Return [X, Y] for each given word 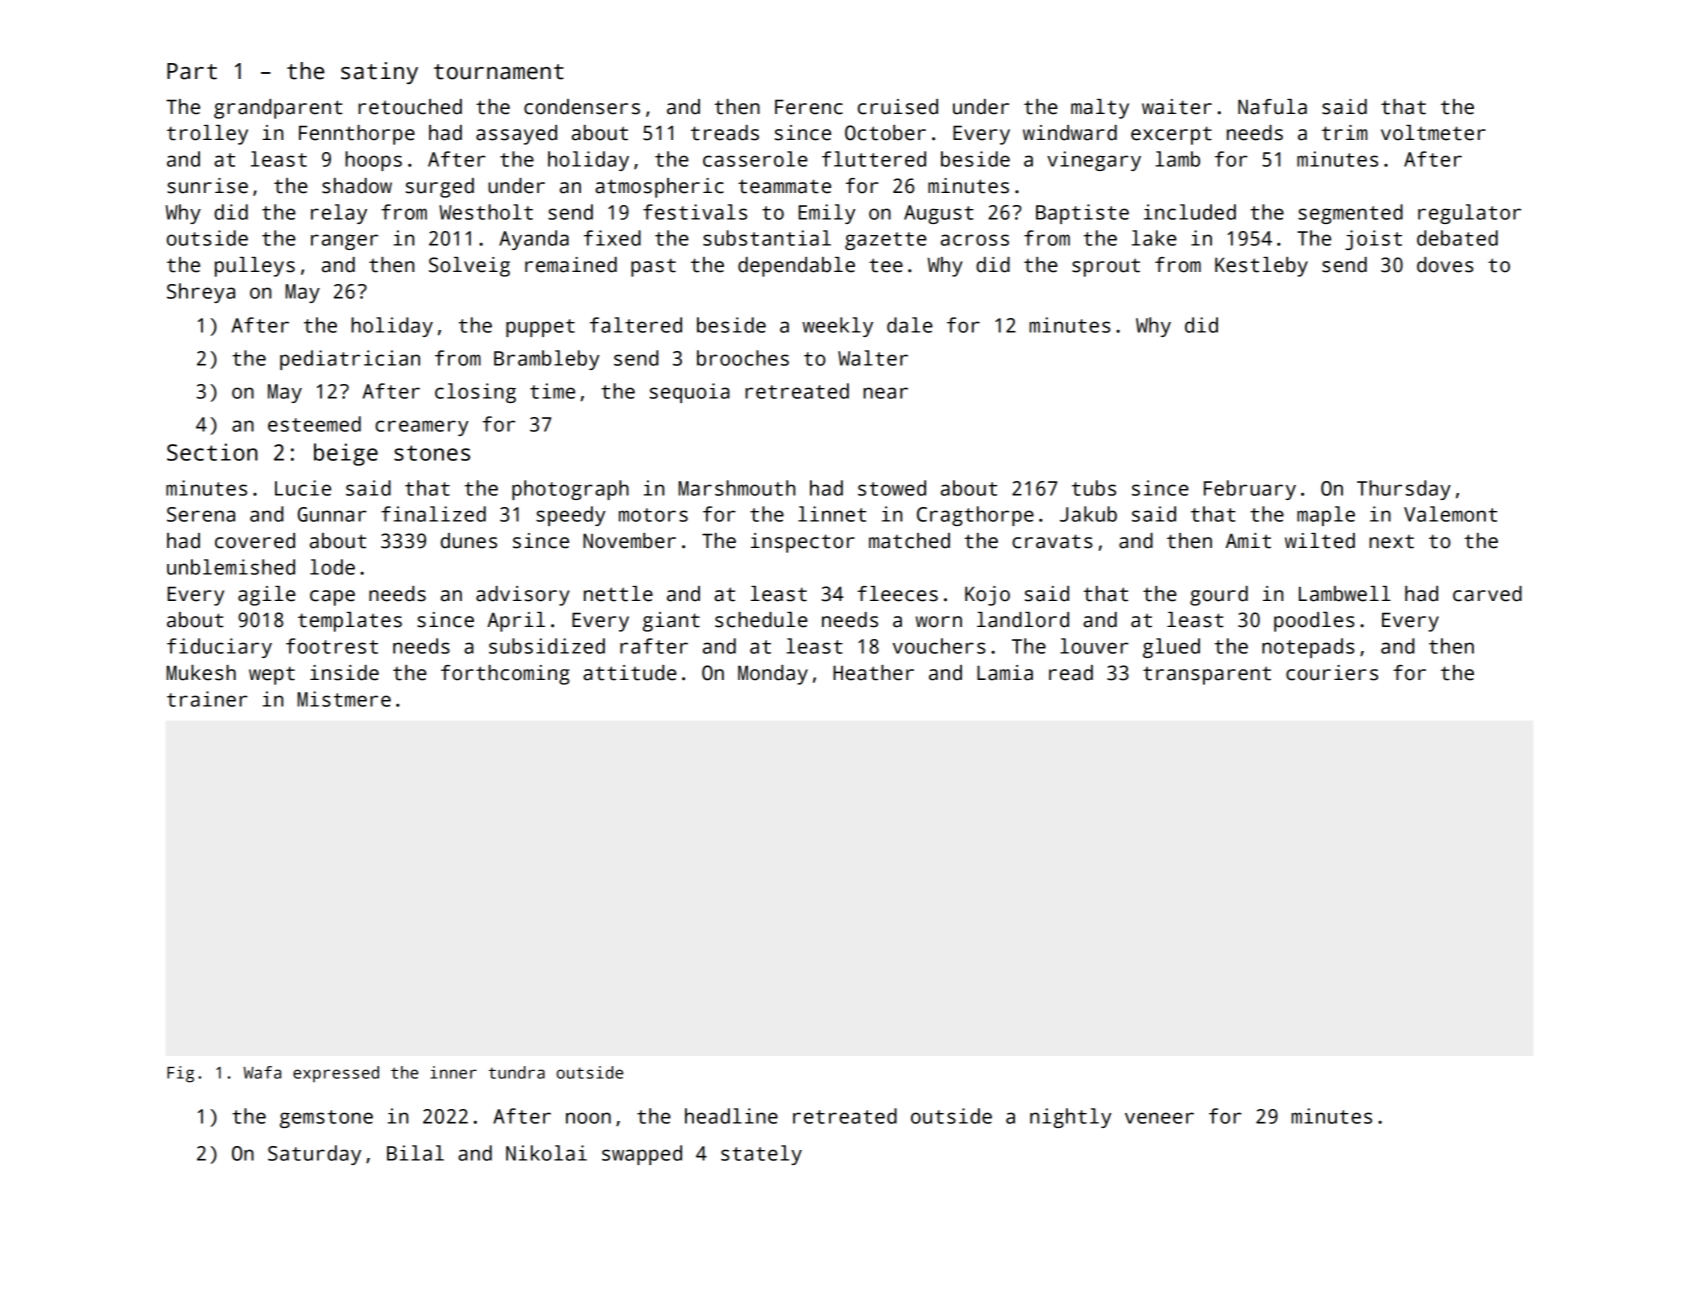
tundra [517, 1072]
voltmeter [1433, 133]
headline [731, 1116]
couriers [1332, 673]
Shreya [201, 293]
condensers [582, 107]
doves [1445, 265]
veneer [1159, 1118]
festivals [695, 212]
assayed [516, 135]
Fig [180, 1074]
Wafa [262, 1072]
